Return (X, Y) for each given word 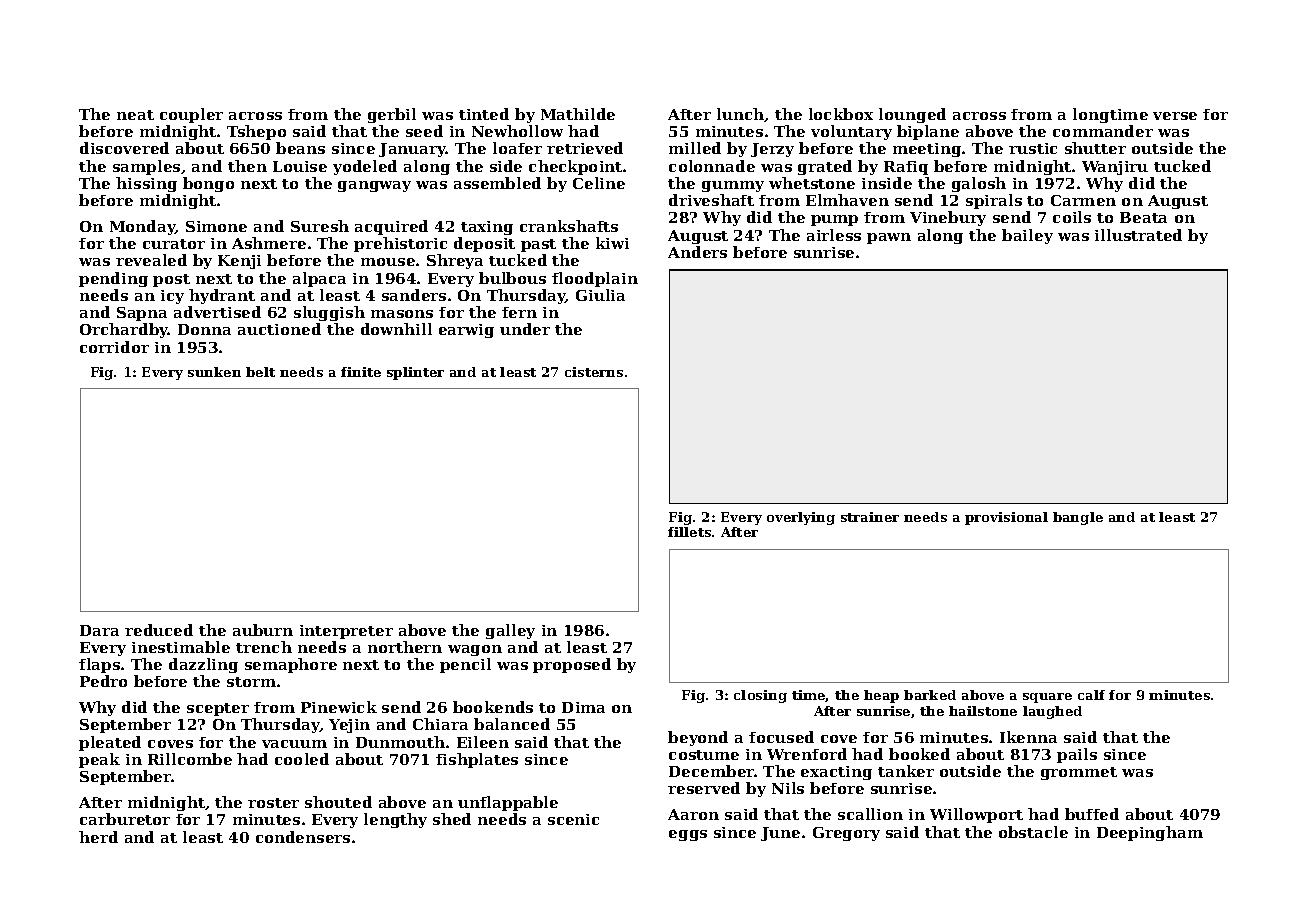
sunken (214, 372)
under (525, 329)
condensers (303, 837)
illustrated (1138, 235)
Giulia (600, 295)
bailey (1027, 236)
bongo (208, 184)
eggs (688, 835)
